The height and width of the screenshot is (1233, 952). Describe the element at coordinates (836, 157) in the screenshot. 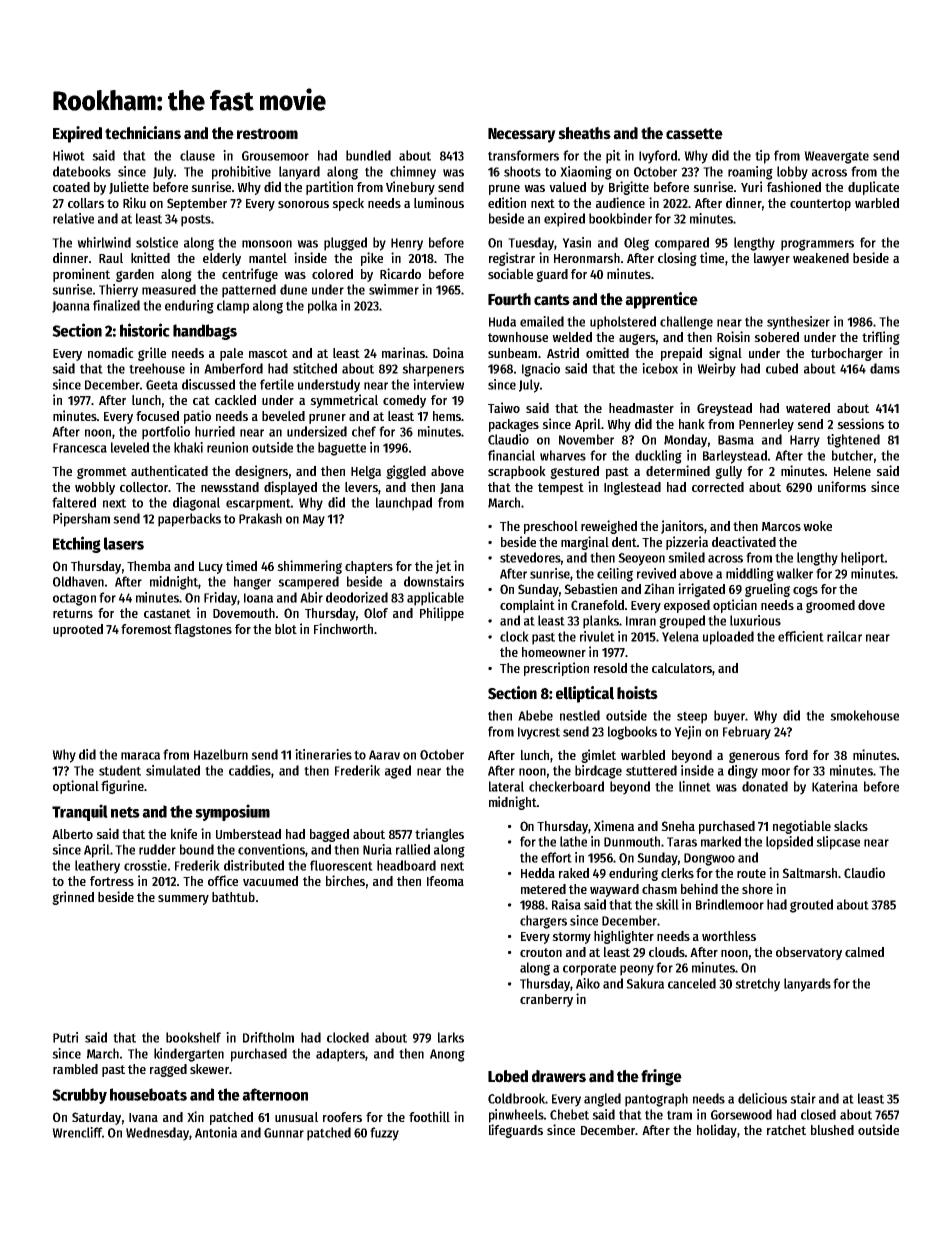

I see `Weavergate` at that location.
